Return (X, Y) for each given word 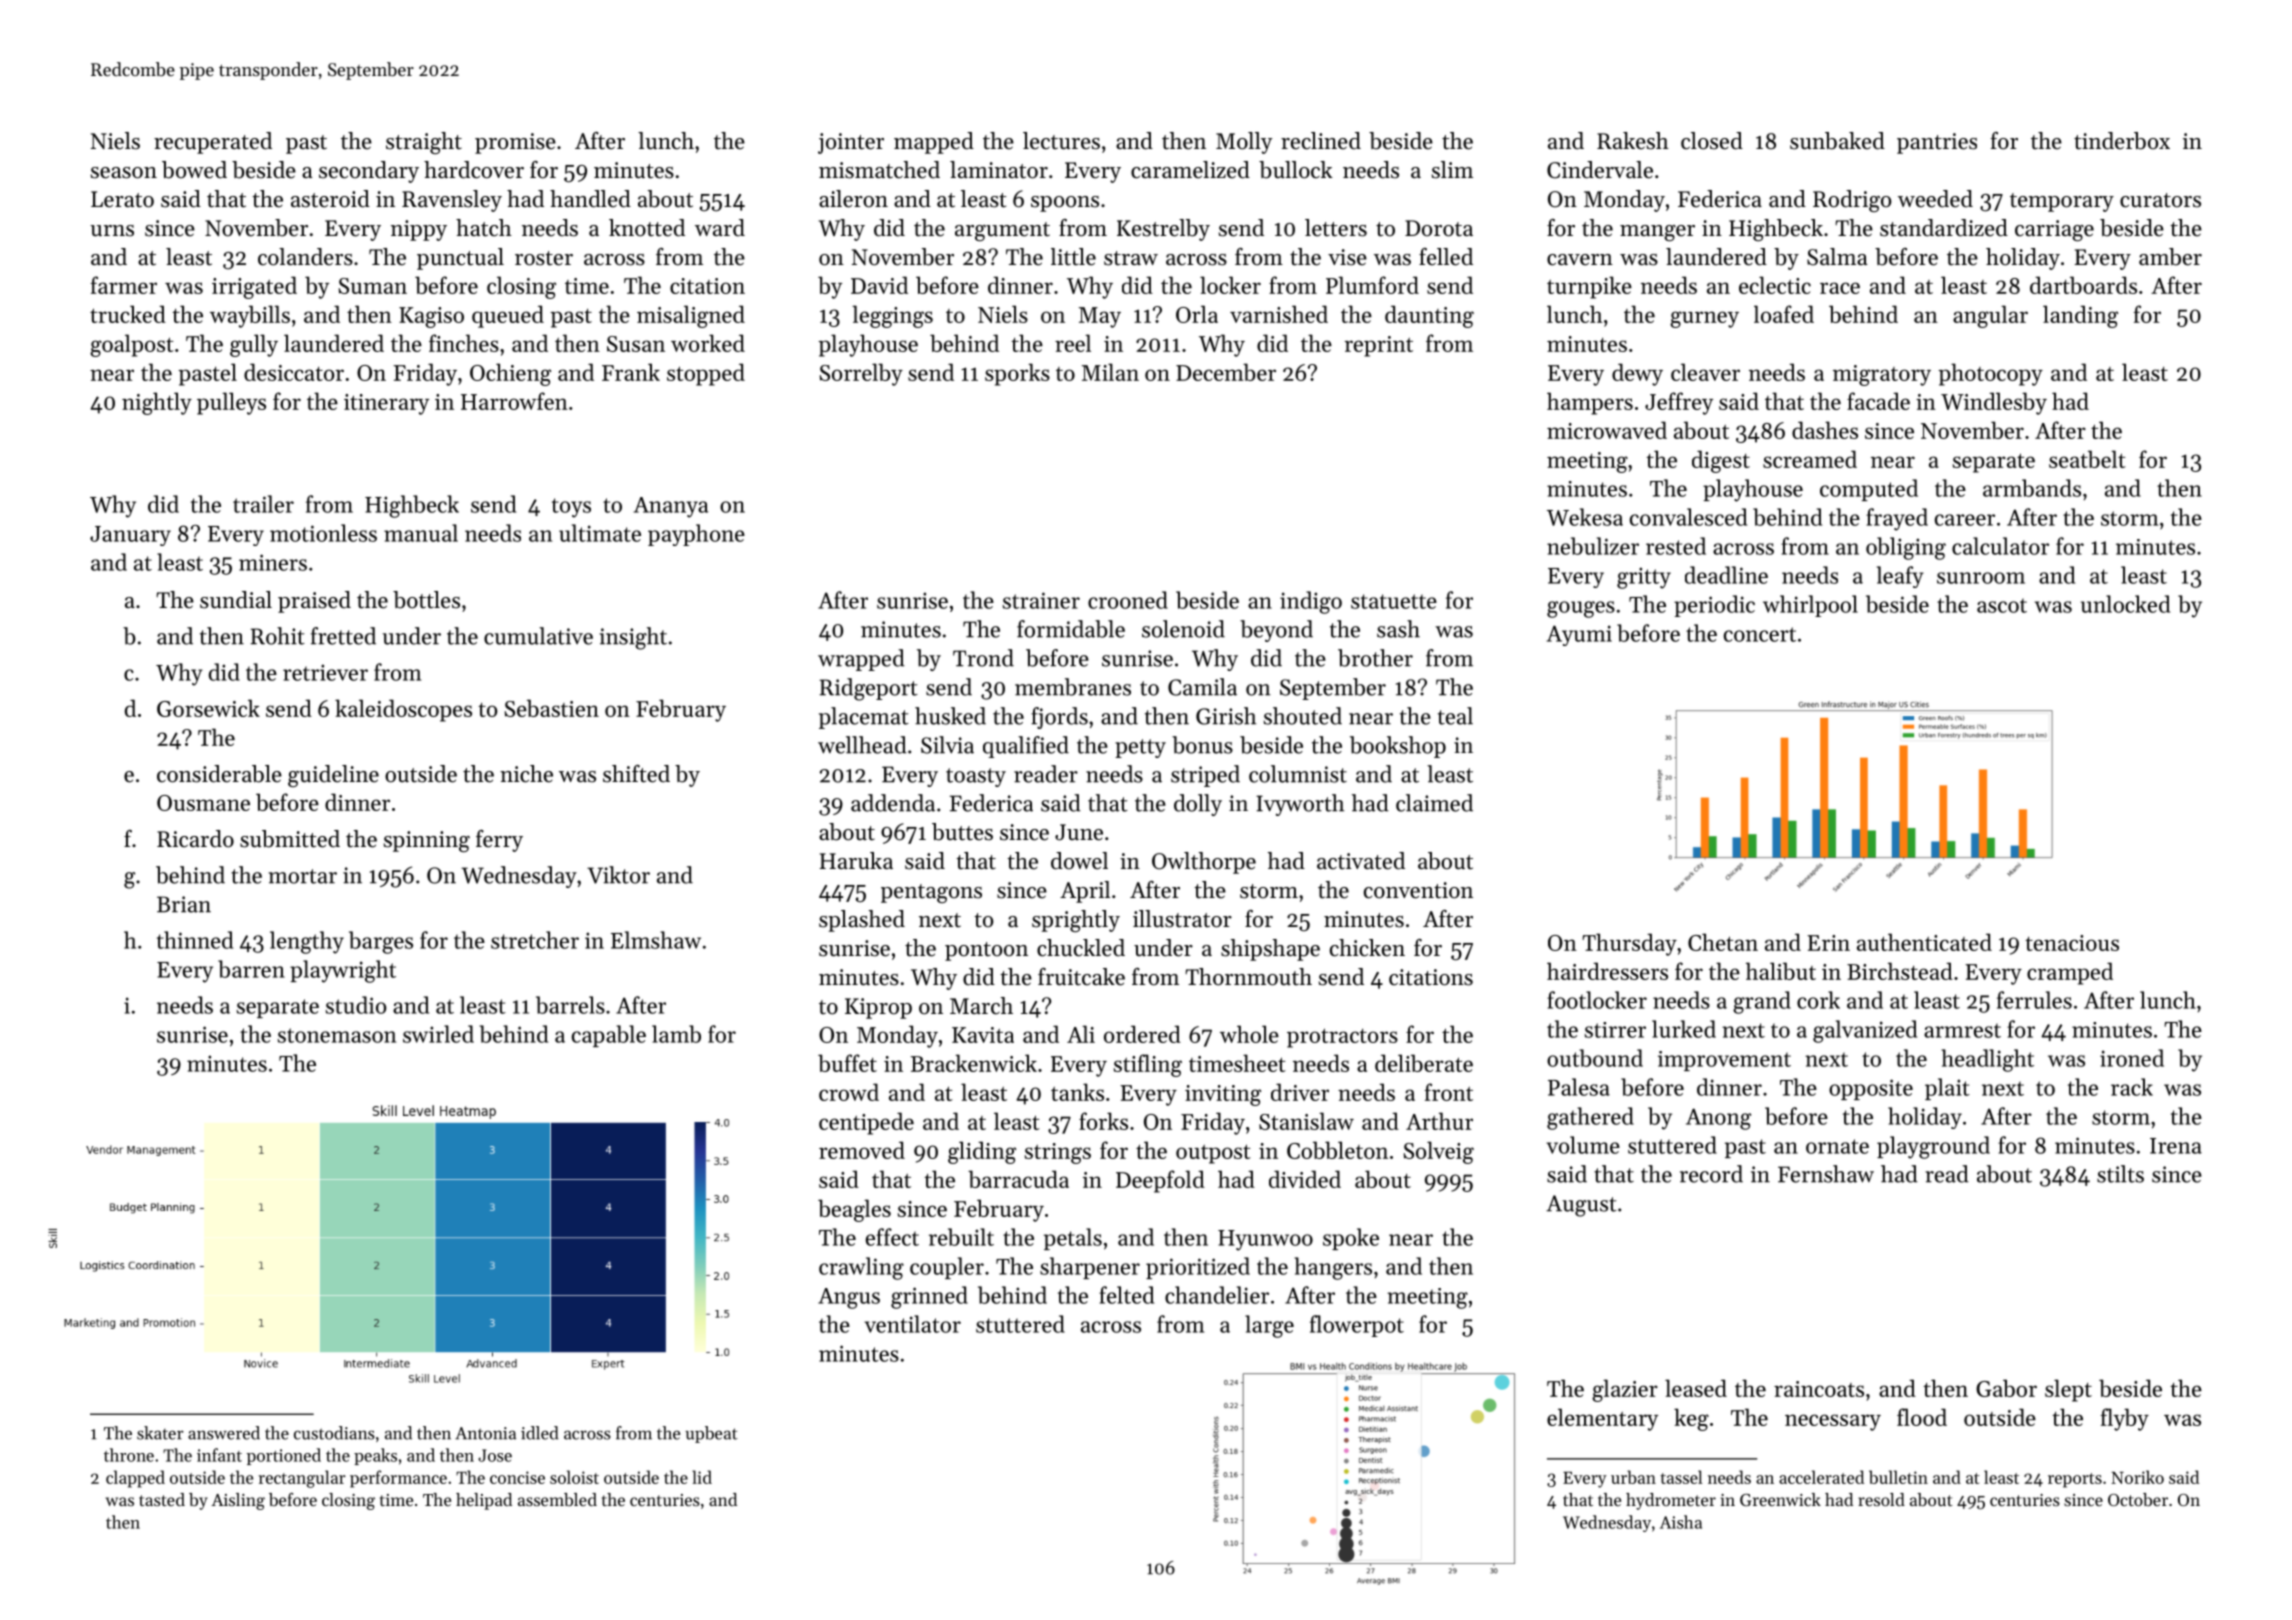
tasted (162, 1499)
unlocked (2125, 604)
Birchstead (1900, 971)
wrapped (861, 660)
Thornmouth (1248, 977)
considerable (219, 774)
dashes (1825, 430)
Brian (184, 904)
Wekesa (1585, 517)
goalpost (132, 345)
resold (1881, 1499)
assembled (557, 1499)
